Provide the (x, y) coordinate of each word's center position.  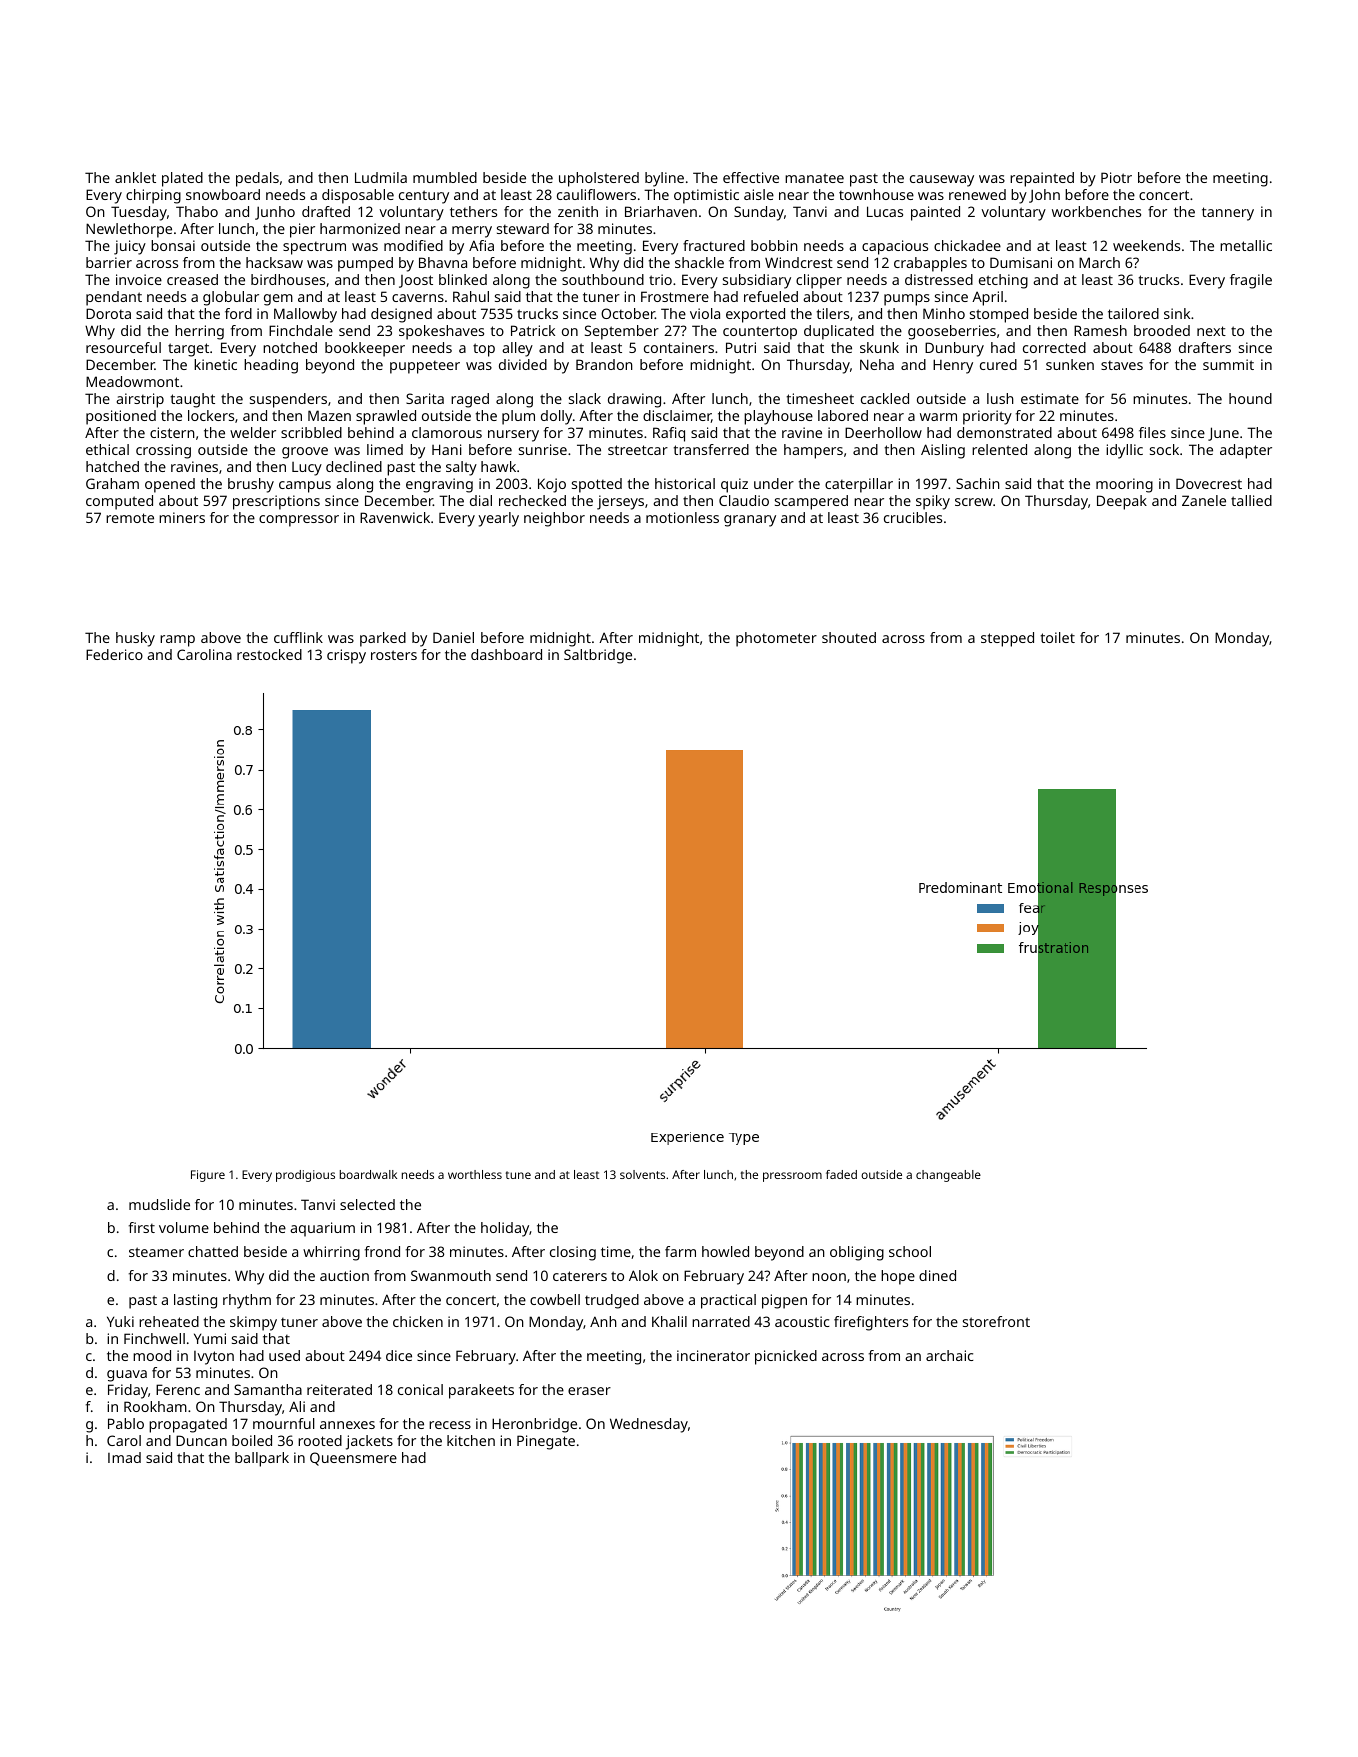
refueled (771, 296)
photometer (776, 639)
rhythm (247, 1301)
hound (1250, 398)
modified (413, 245)
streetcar (638, 450)
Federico (114, 654)
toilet (1057, 637)
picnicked (786, 1357)
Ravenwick (395, 517)
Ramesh (1100, 330)
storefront (996, 1321)
